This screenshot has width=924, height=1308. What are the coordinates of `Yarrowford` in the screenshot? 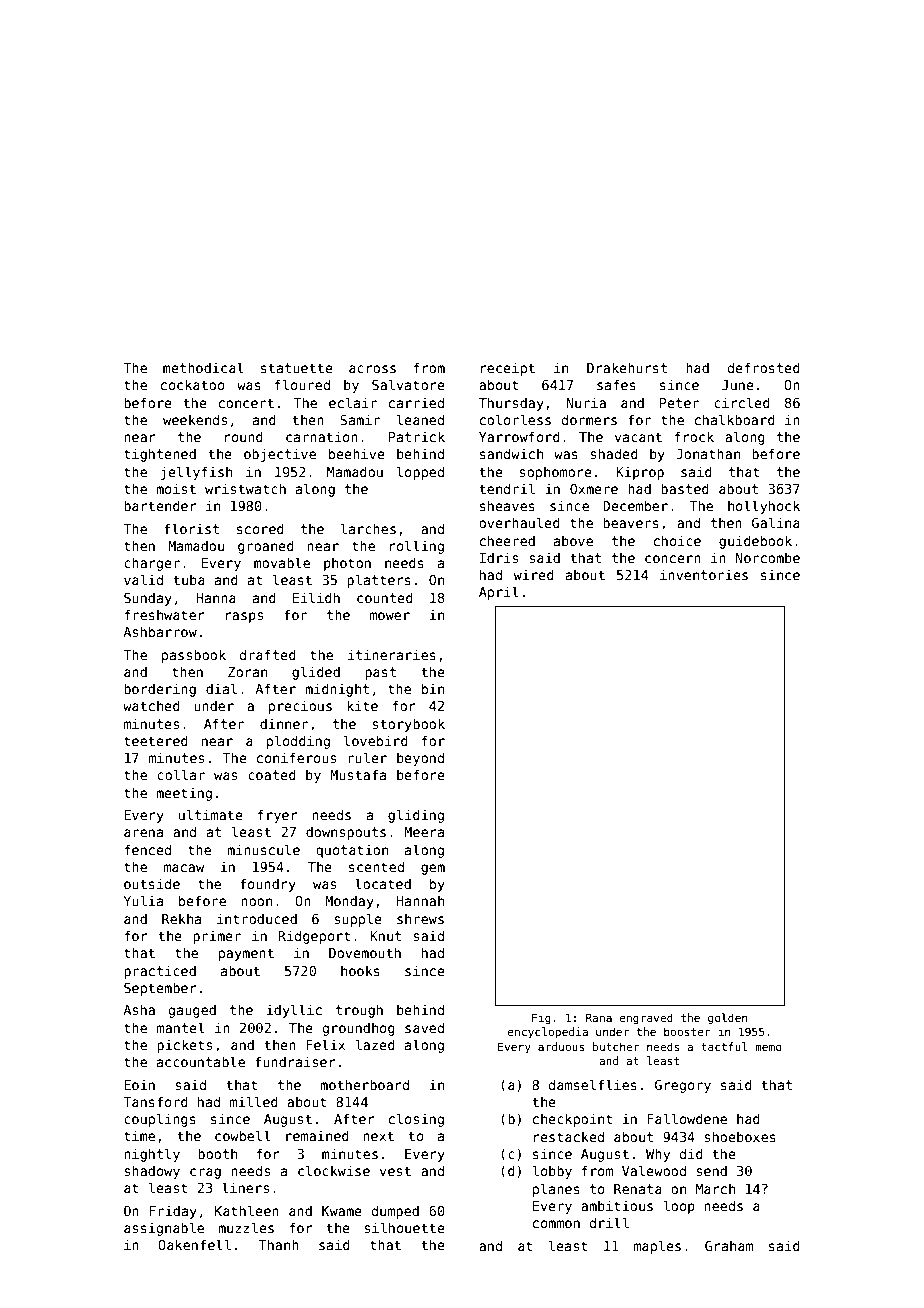 It's located at (519, 436).
